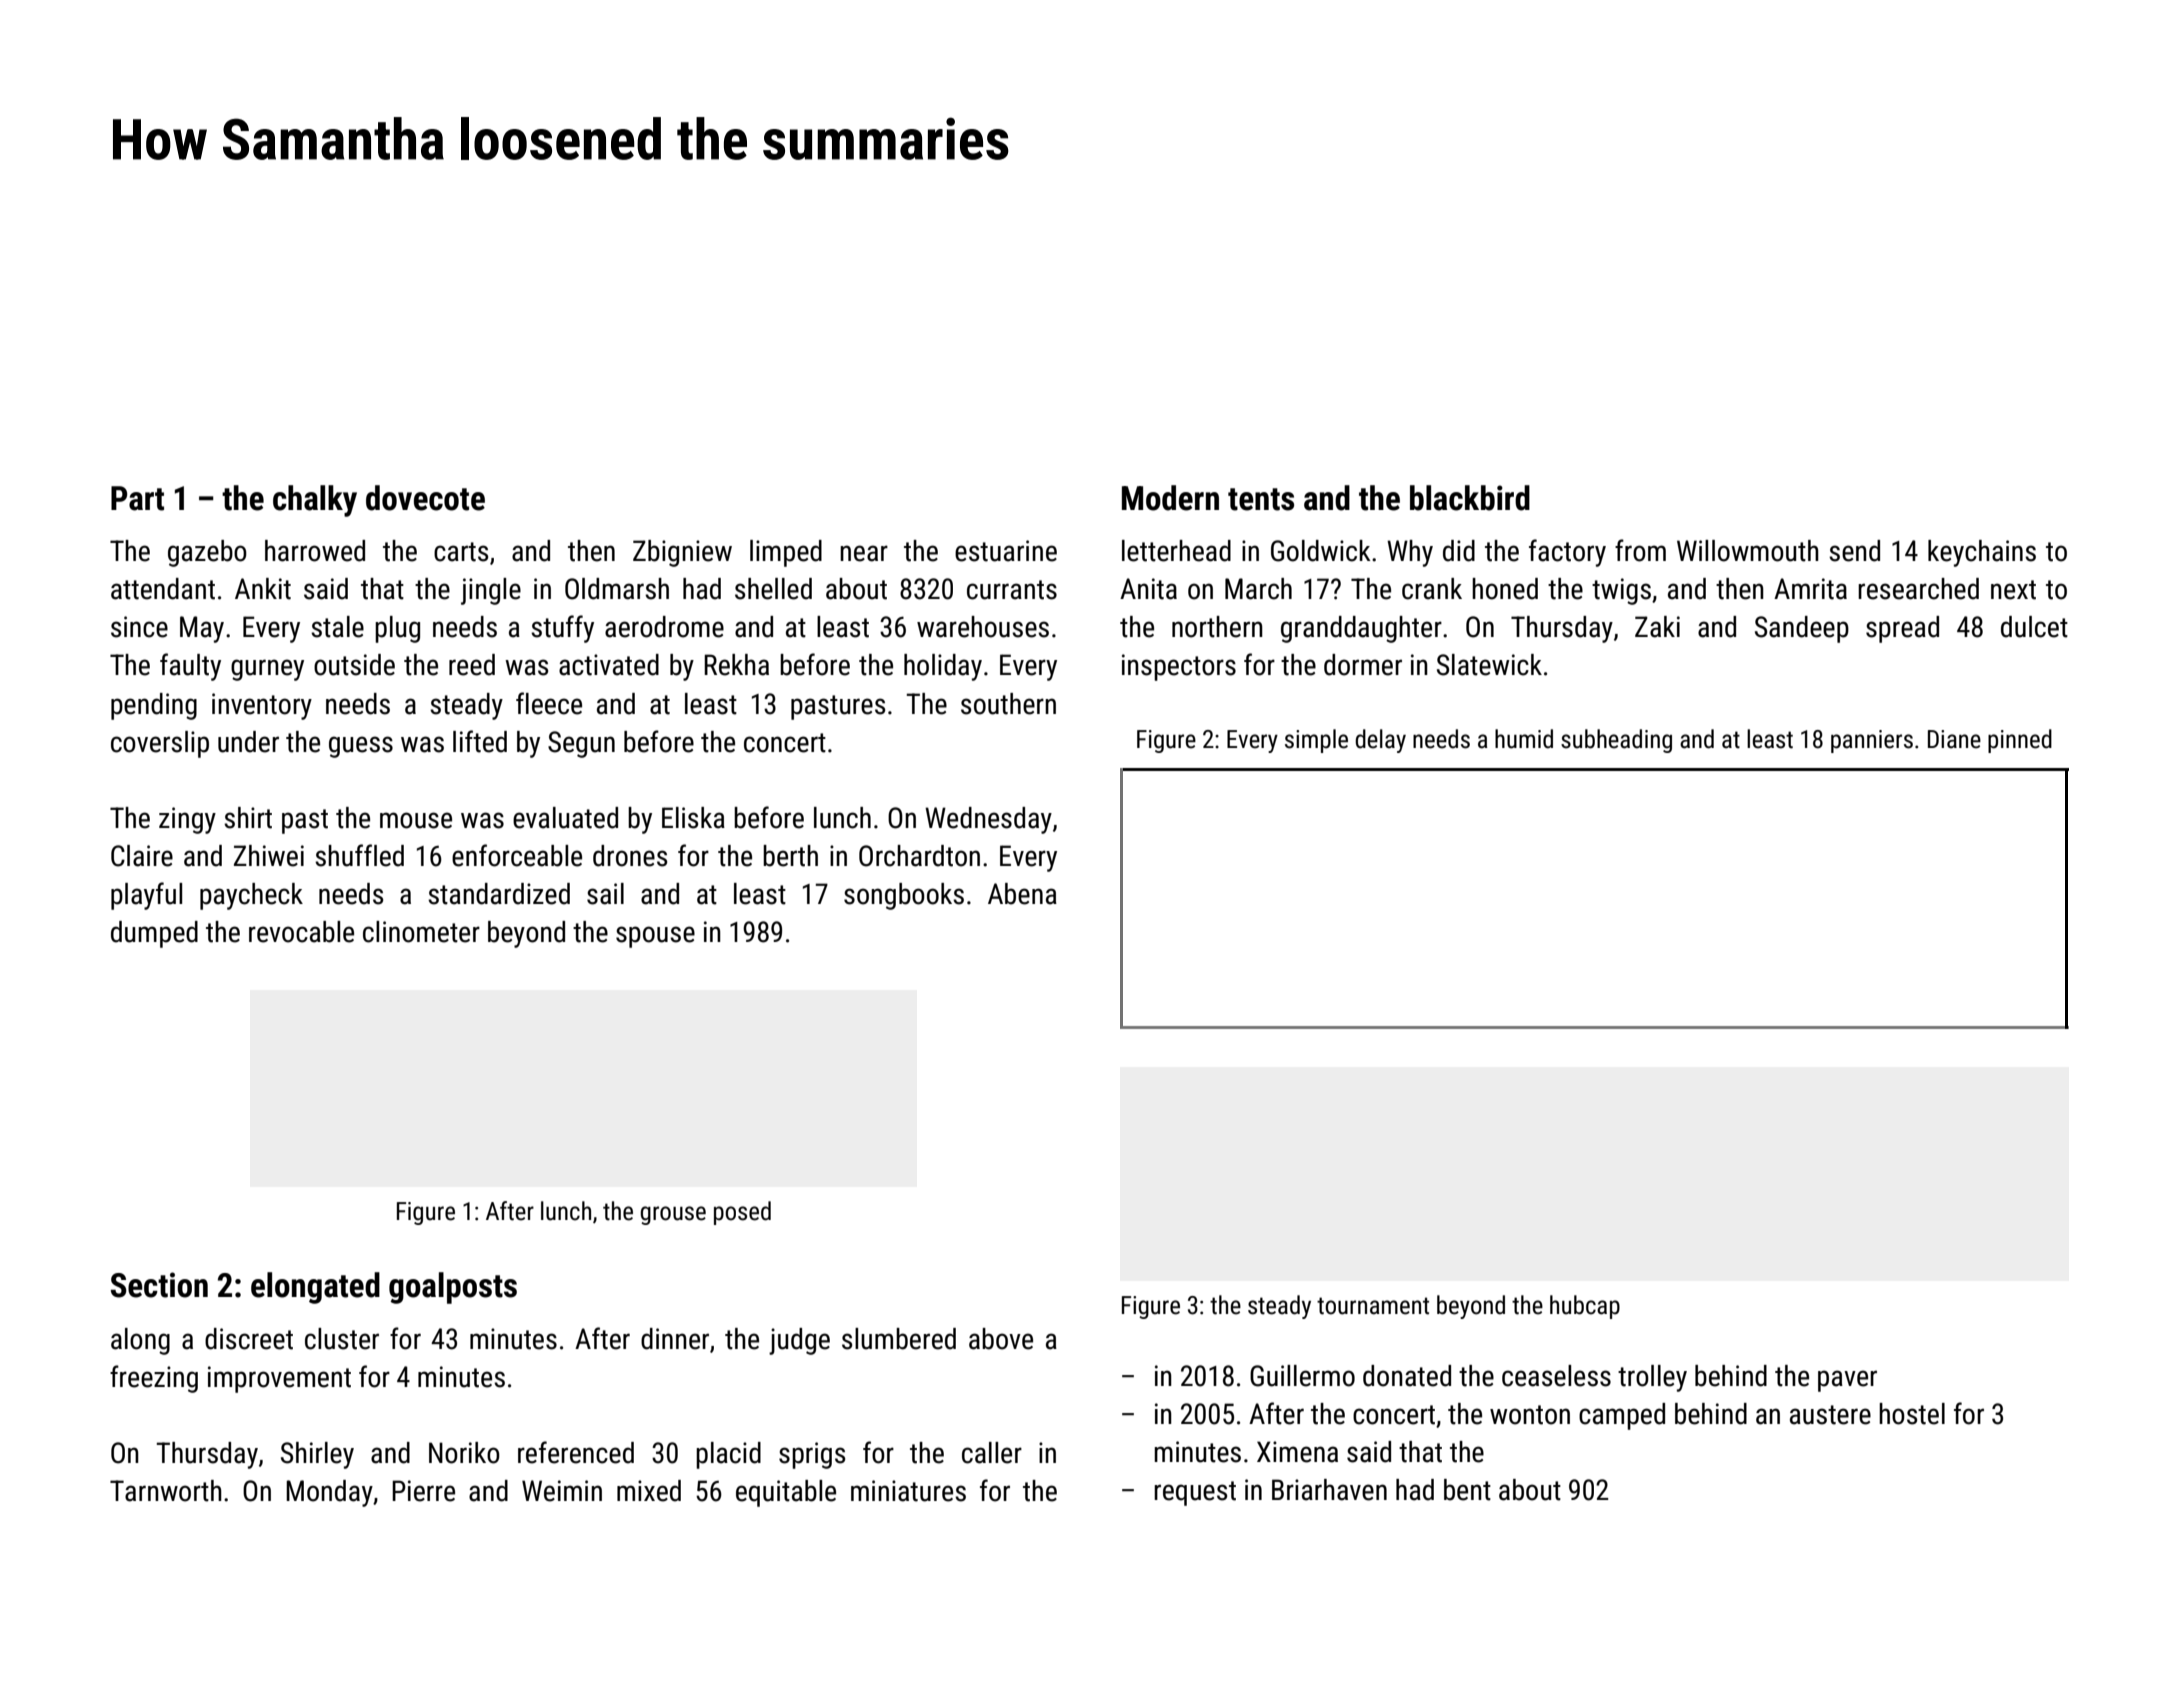 The width and height of the screenshot is (2178, 1683). Describe the element at coordinates (673, 1215) in the screenshot. I see `grouse` at that location.
